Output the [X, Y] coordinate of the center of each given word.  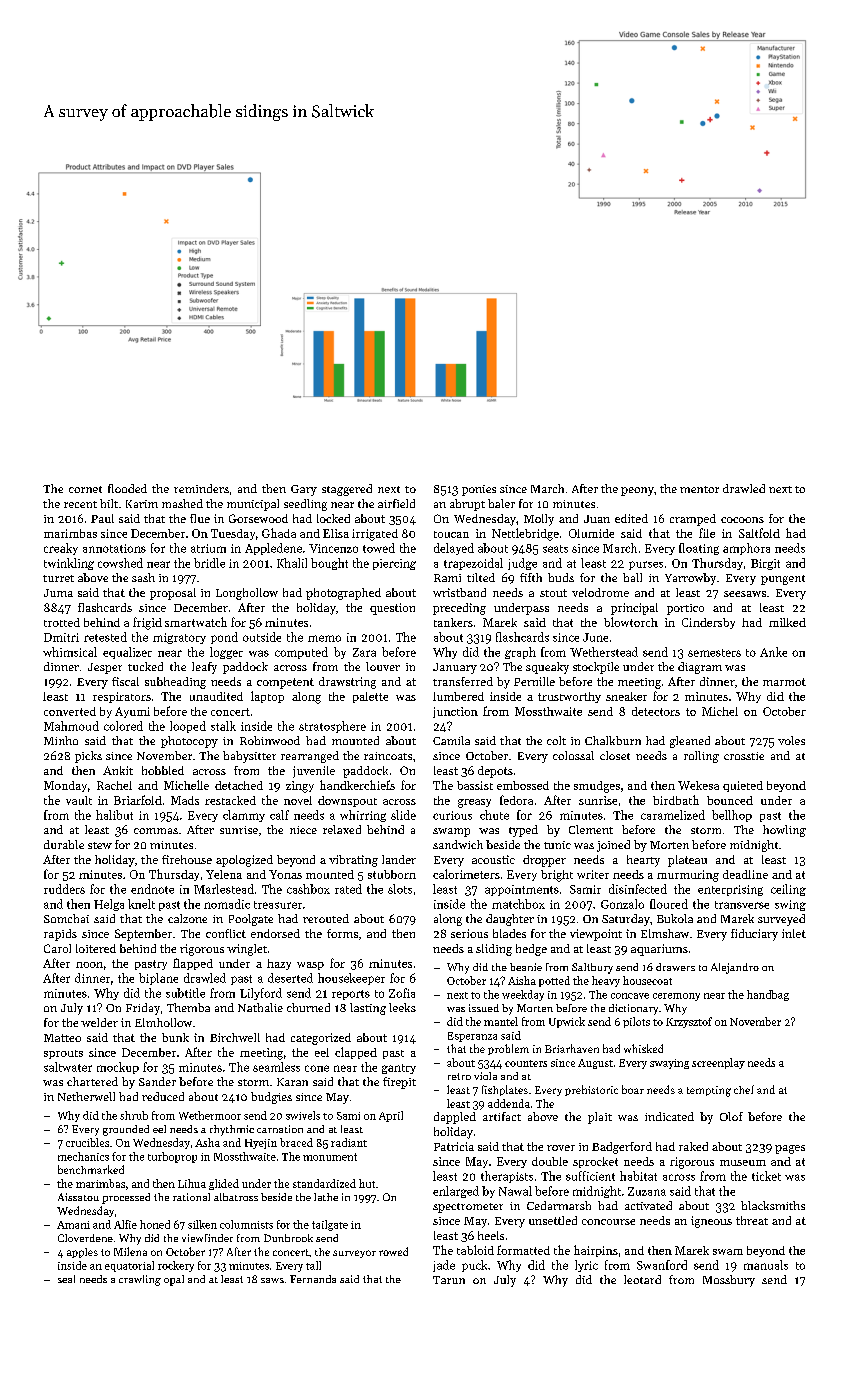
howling [784, 831]
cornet [85, 489]
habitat [638, 1176]
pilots [636, 1022]
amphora [746, 549]
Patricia [454, 1146]
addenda [509, 1103]
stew [100, 845]
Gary [304, 490]
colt [556, 740]
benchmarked [91, 1169]
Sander [157, 1081]
